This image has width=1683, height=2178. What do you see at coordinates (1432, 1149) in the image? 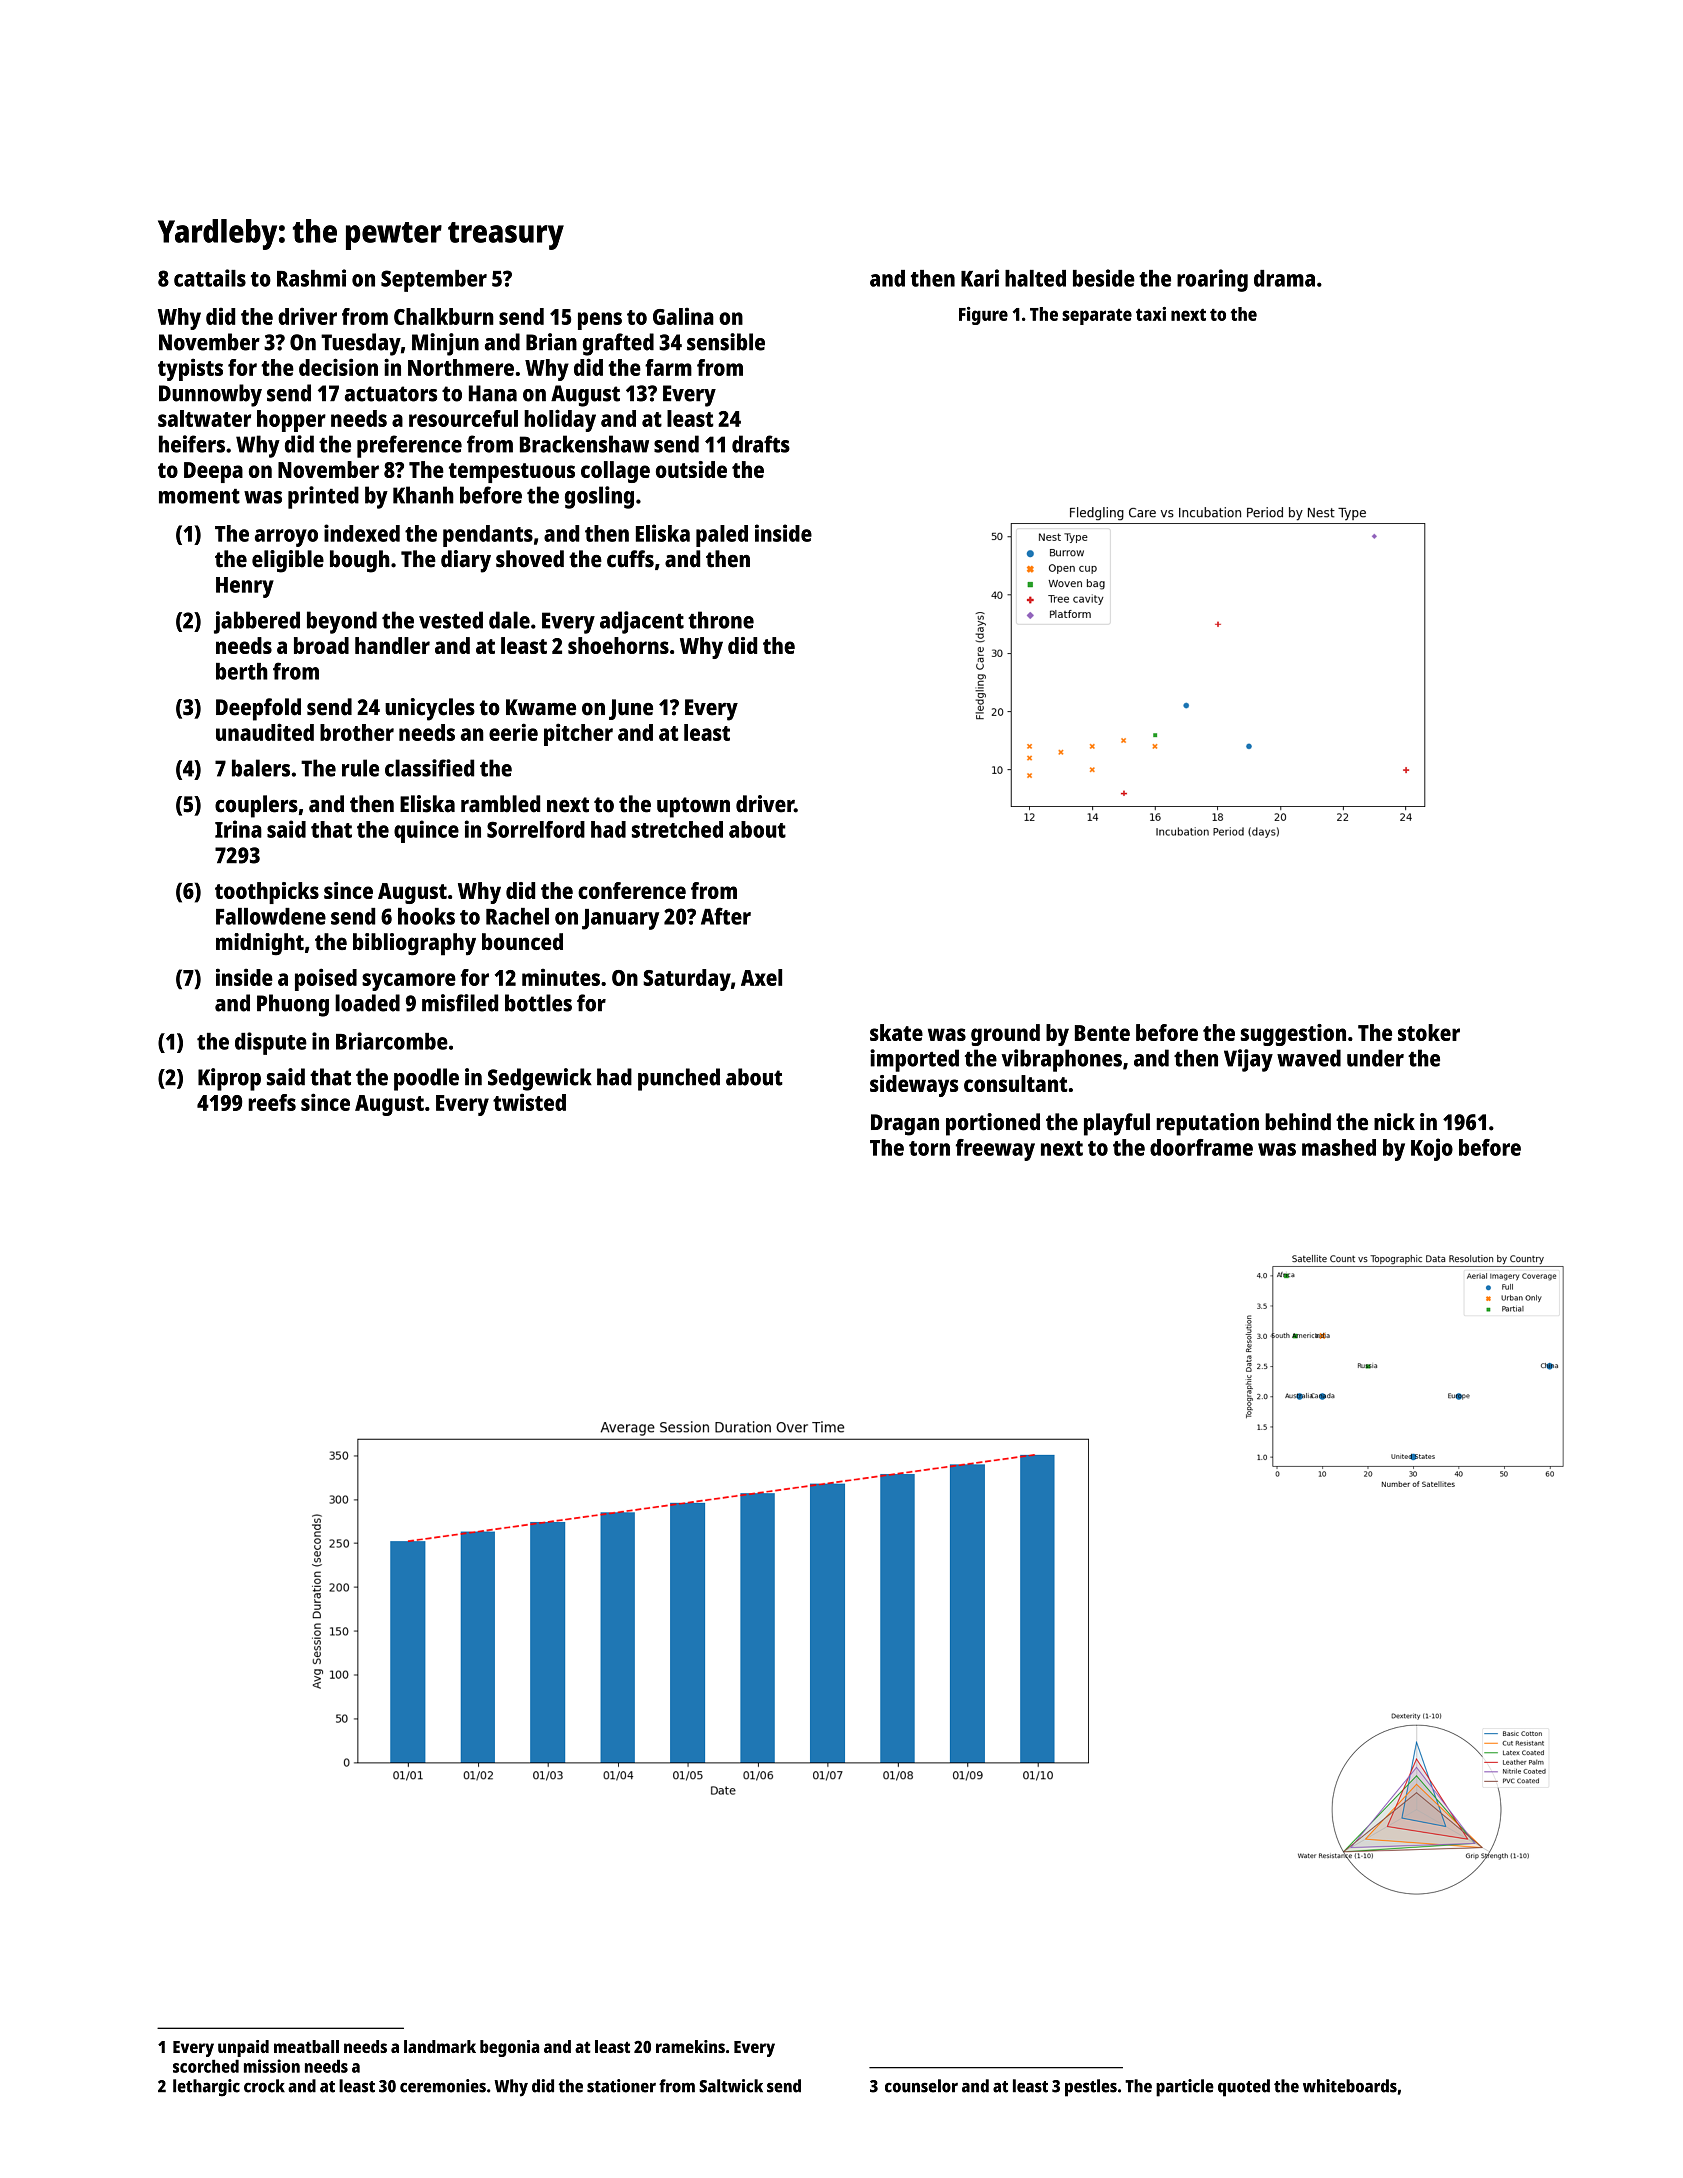
I see `Kojo` at bounding box center [1432, 1149].
